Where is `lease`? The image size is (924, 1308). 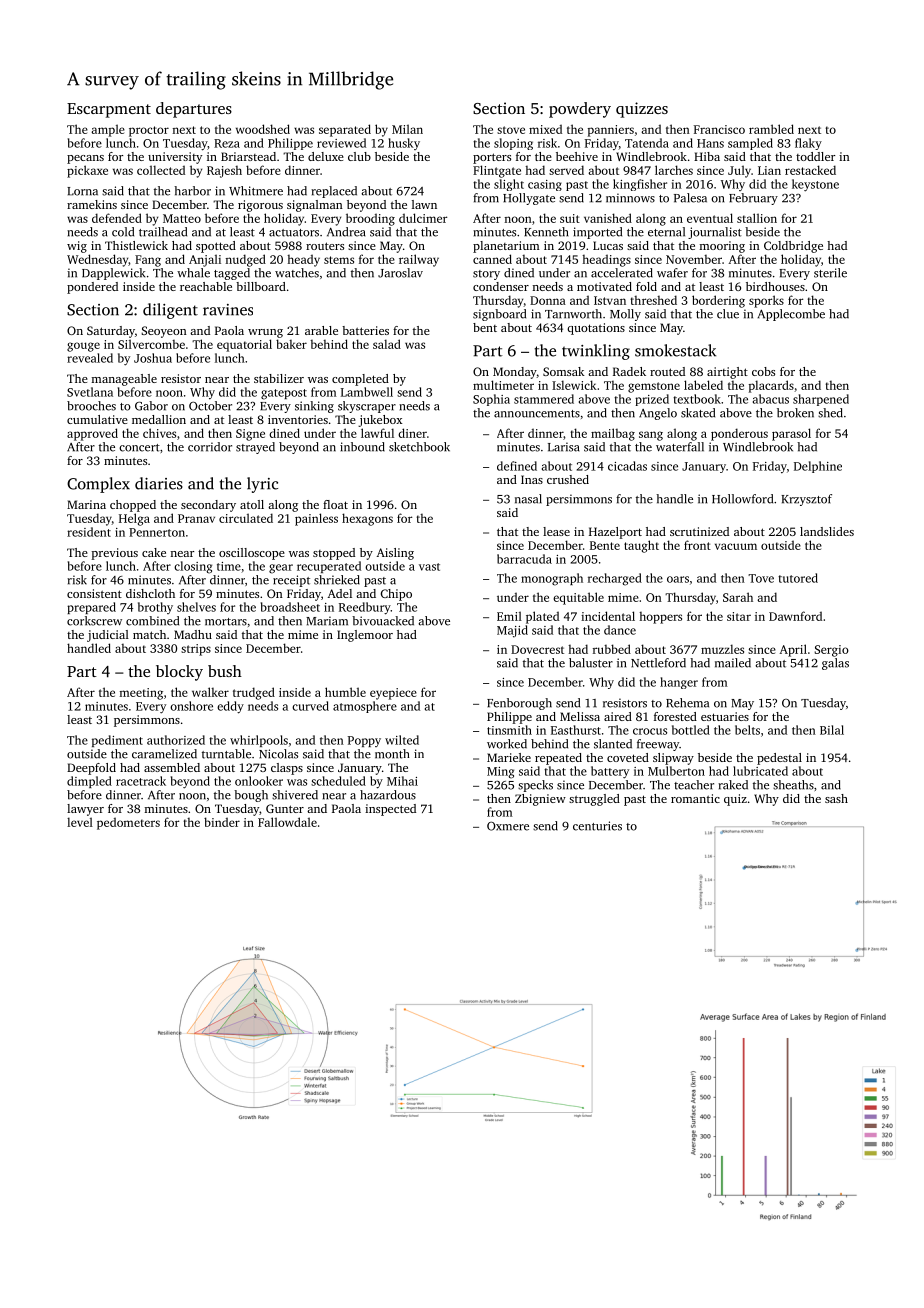 lease is located at coordinates (556, 531).
